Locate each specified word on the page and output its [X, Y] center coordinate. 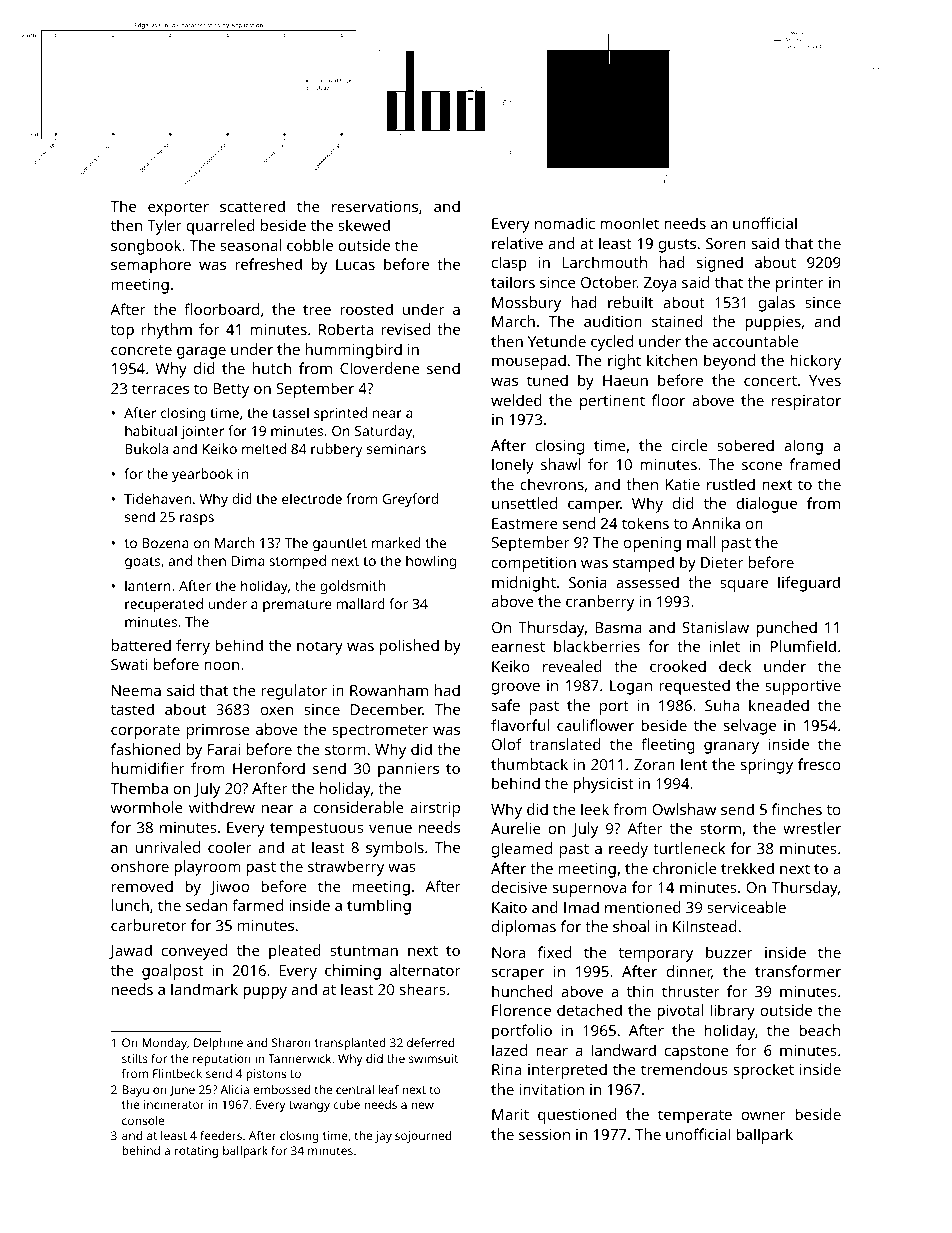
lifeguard [809, 584]
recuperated [164, 605]
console [143, 1120]
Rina [506, 1069]
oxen [277, 710]
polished [409, 647]
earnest [518, 647]
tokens [645, 523]
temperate [695, 1117]
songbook [146, 247]
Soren [726, 243]
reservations [375, 206]
